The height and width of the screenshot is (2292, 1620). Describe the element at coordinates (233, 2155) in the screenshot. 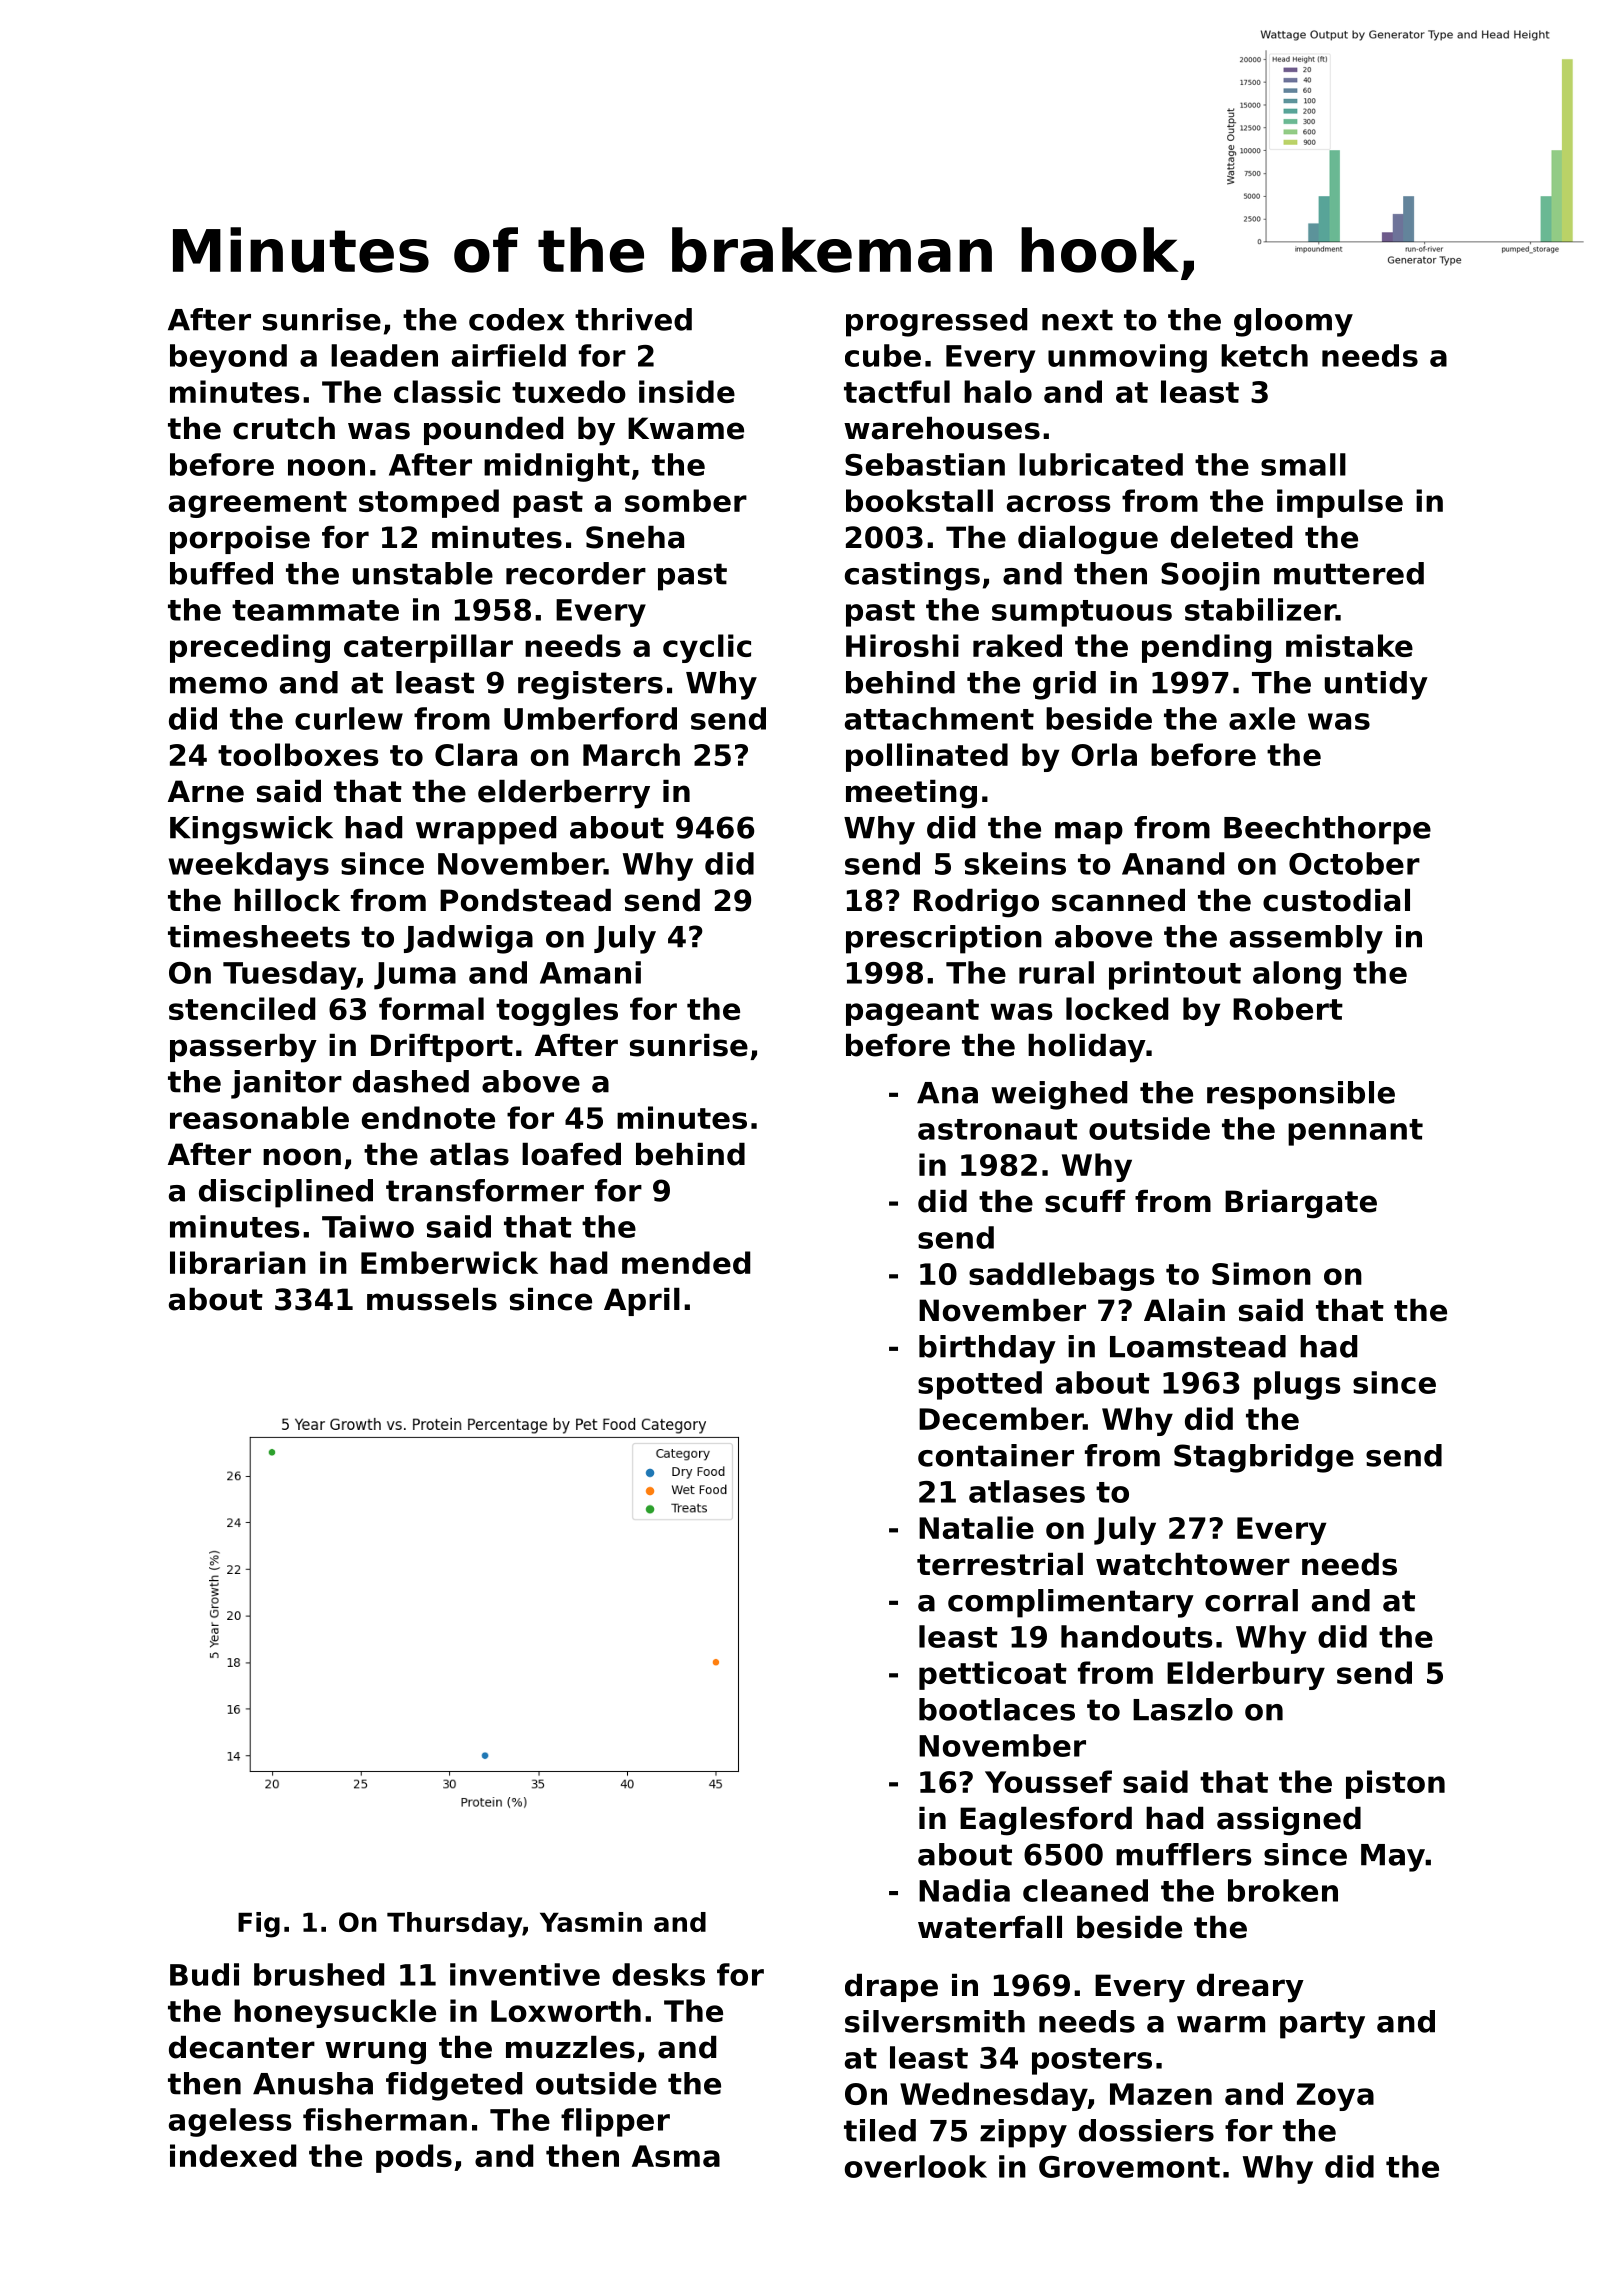

I see `indexed` at that location.
